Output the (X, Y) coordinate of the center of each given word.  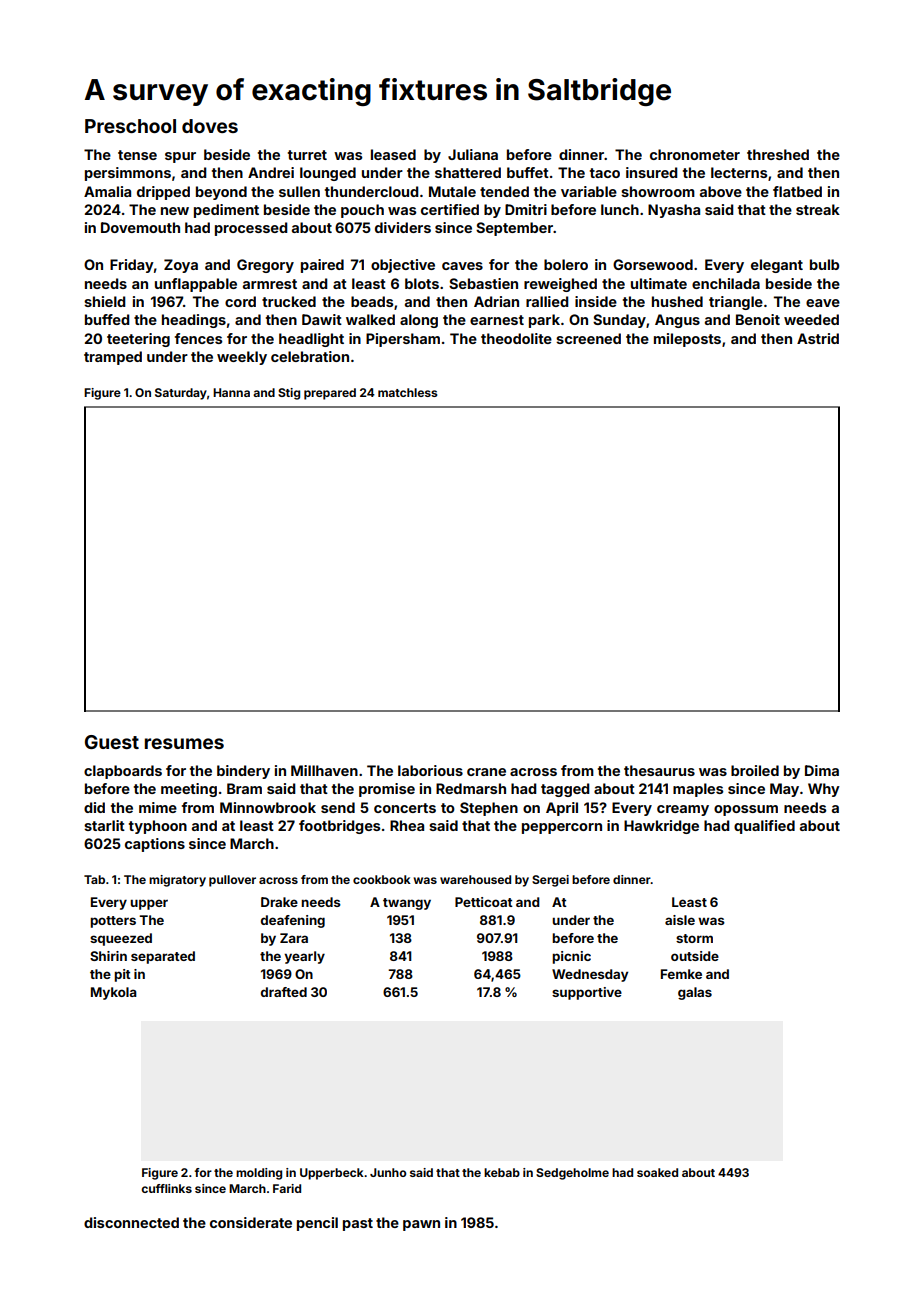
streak (818, 209)
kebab (502, 1172)
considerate (251, 1222)
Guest (112, 742)
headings (194, 321)
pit (122, 975)
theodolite (516, 338)
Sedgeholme (572, 1174)
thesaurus (659, 770)
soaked (657, 1172)
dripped (163, 193)
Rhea (407, 825)
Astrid (818, 338)
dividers (403, 227)
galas (695, 993)
